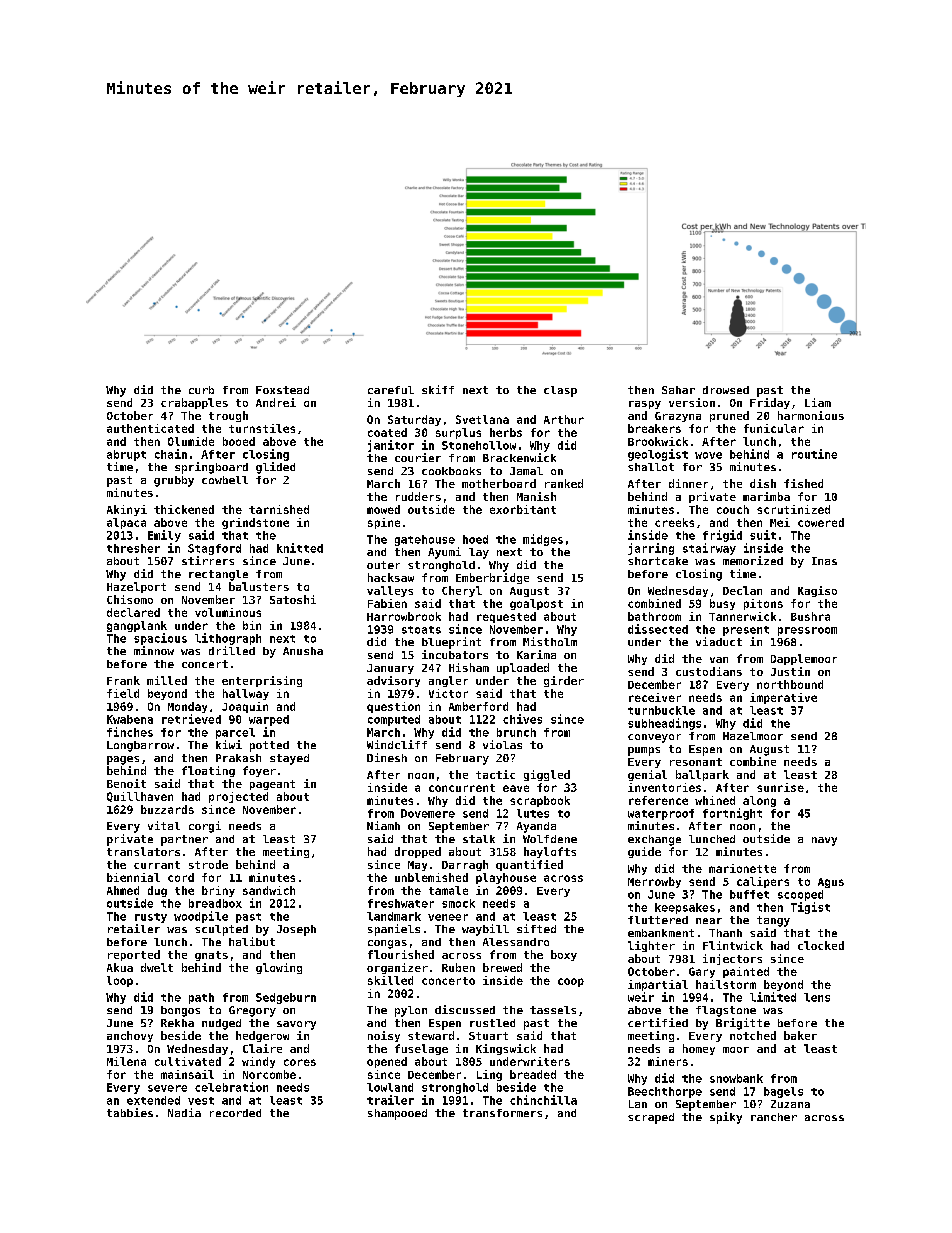  What do you see at coordinates (818, 402) in the document?
I see `Liam` at bounding box center [818, 402].
